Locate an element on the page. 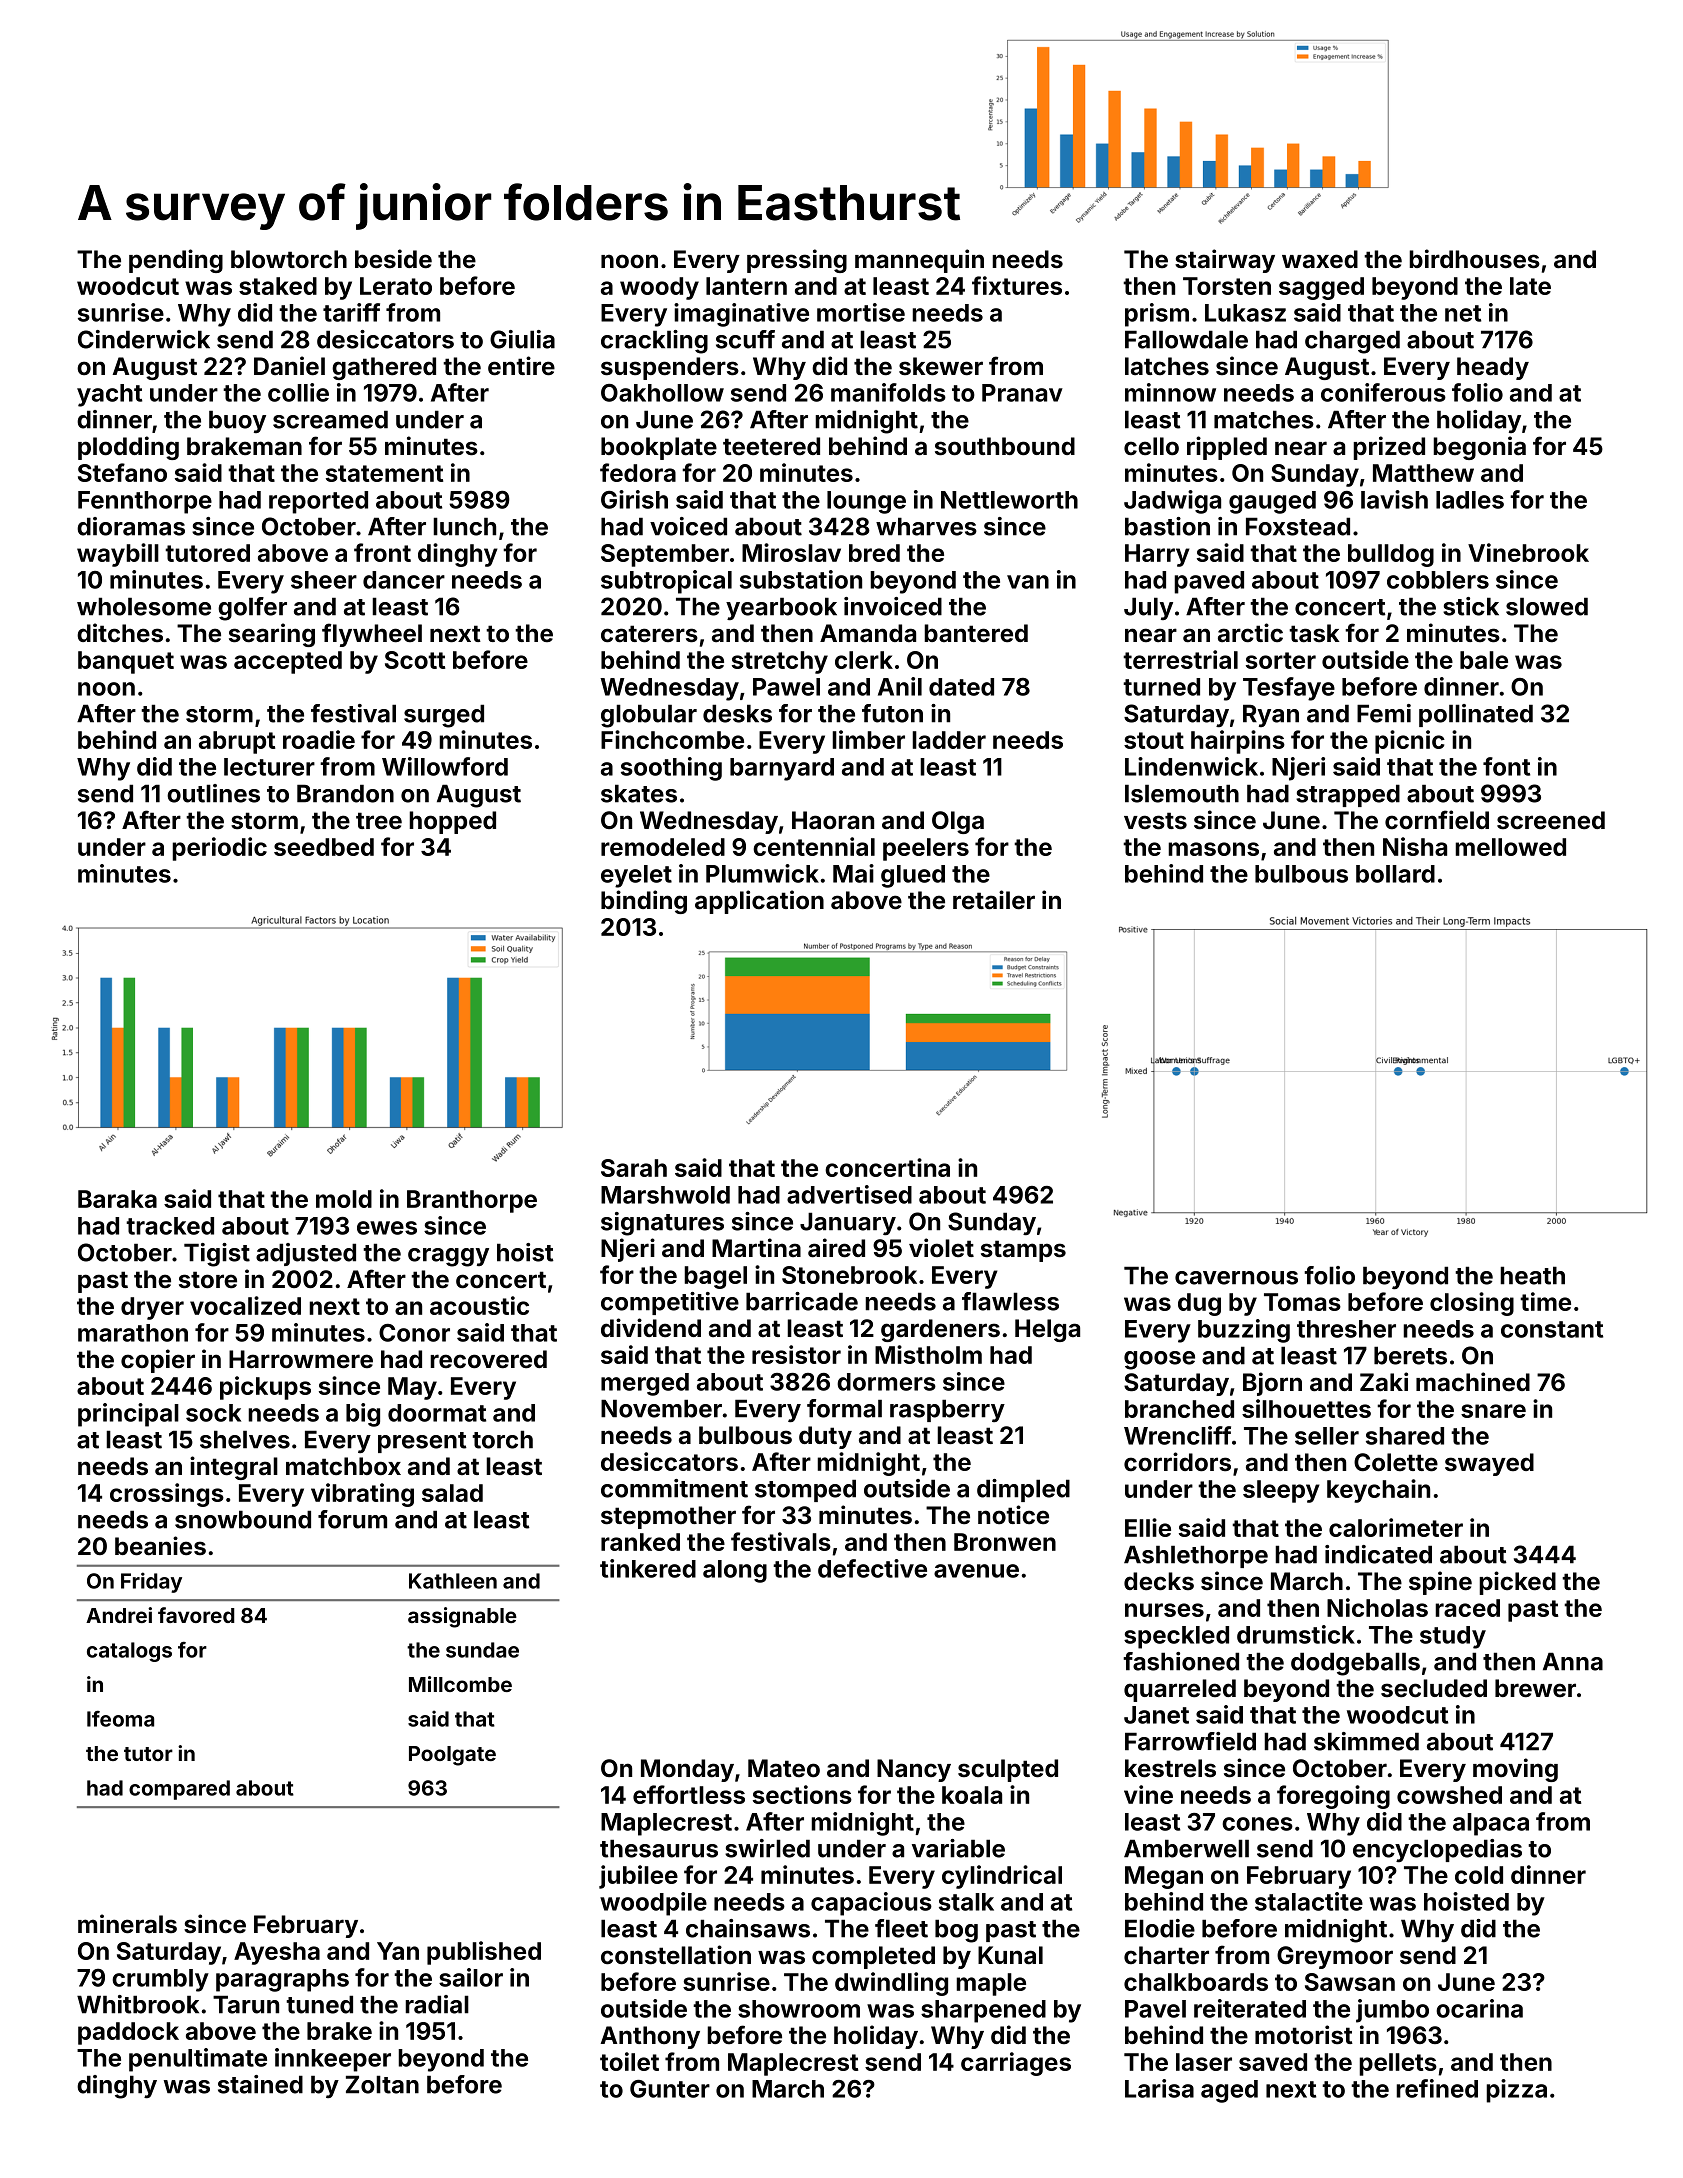  flywheel is located at coordinates (372, 635).
